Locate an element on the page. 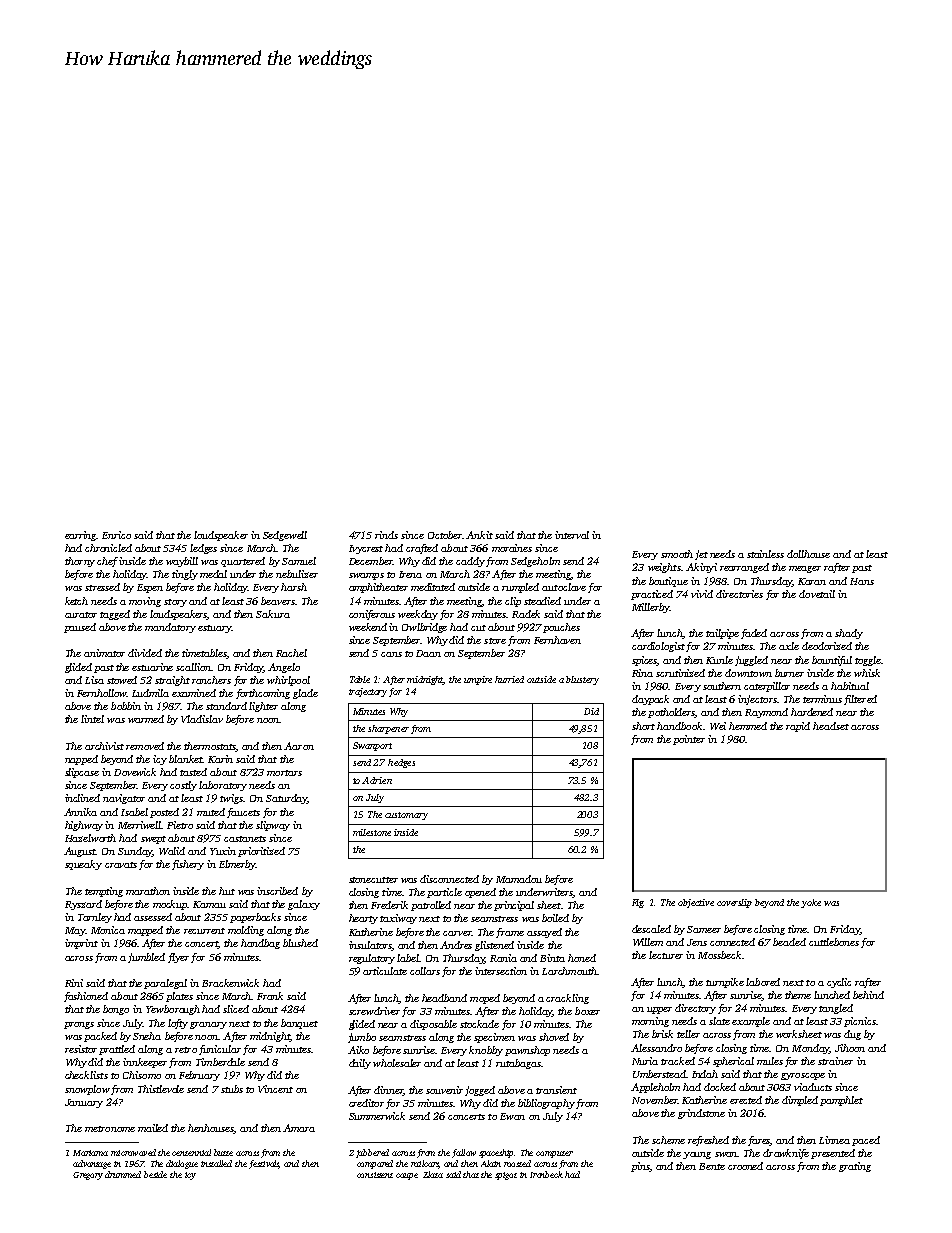  filtered is located at coordinates (860, 700).
